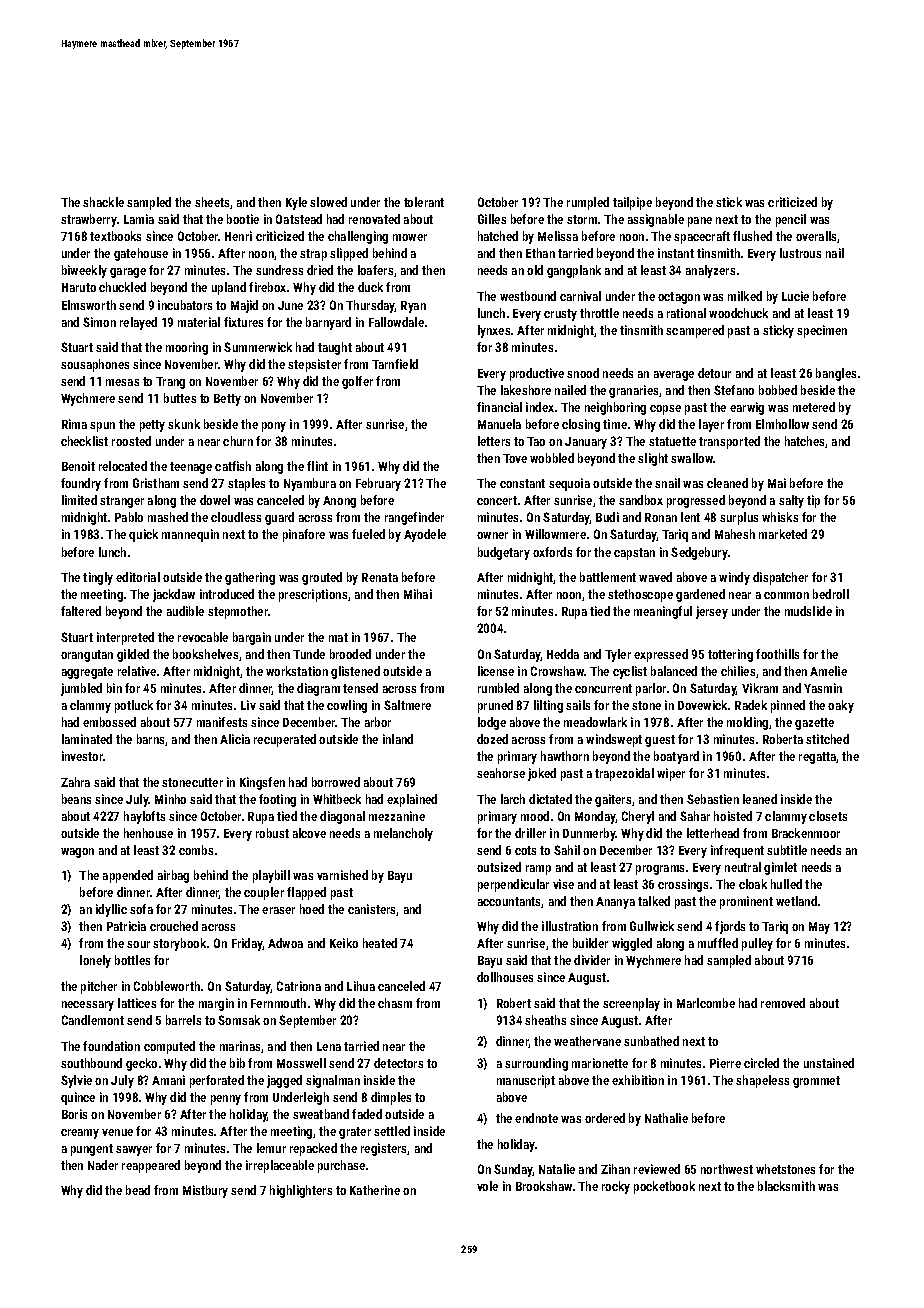 This image has height=1308, width=924. Describe the element at coordinates (536, 1118) in the image. I see `endnote` at that location.
